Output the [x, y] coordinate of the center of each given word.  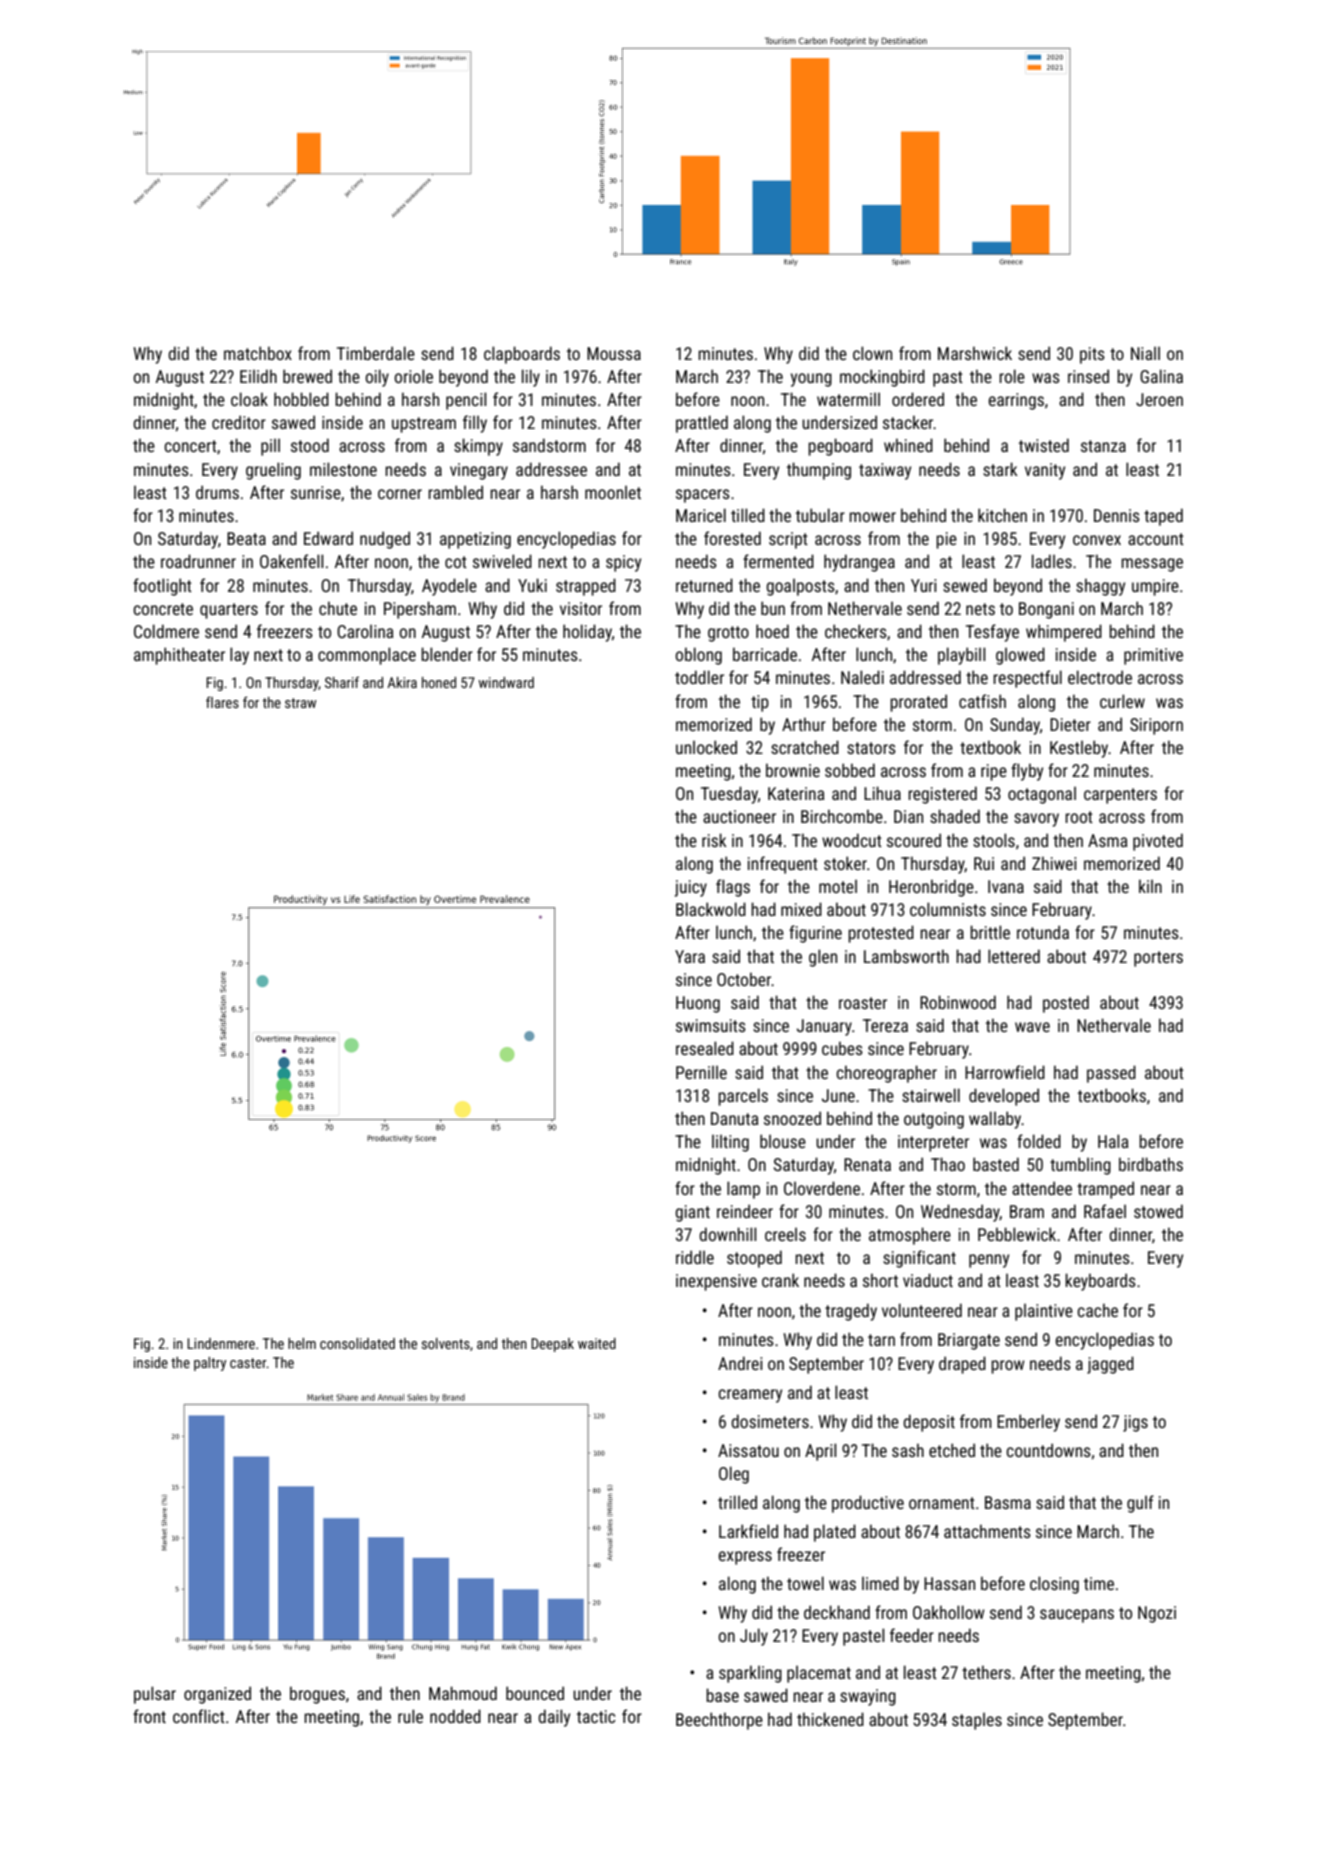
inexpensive [716, 1282]
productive [868, 1504]
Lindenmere [221, 1343]
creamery [750, 1396]
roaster [863, 1003]
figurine [815, 934]
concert [190, 446]
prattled [702, 424]
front [149, 1716]
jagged [1110, 1365]
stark [1000, 469]
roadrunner [198, 561]
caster [248, 1363]
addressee [551, 469]
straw [300, 703]
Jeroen [1159, 399]
